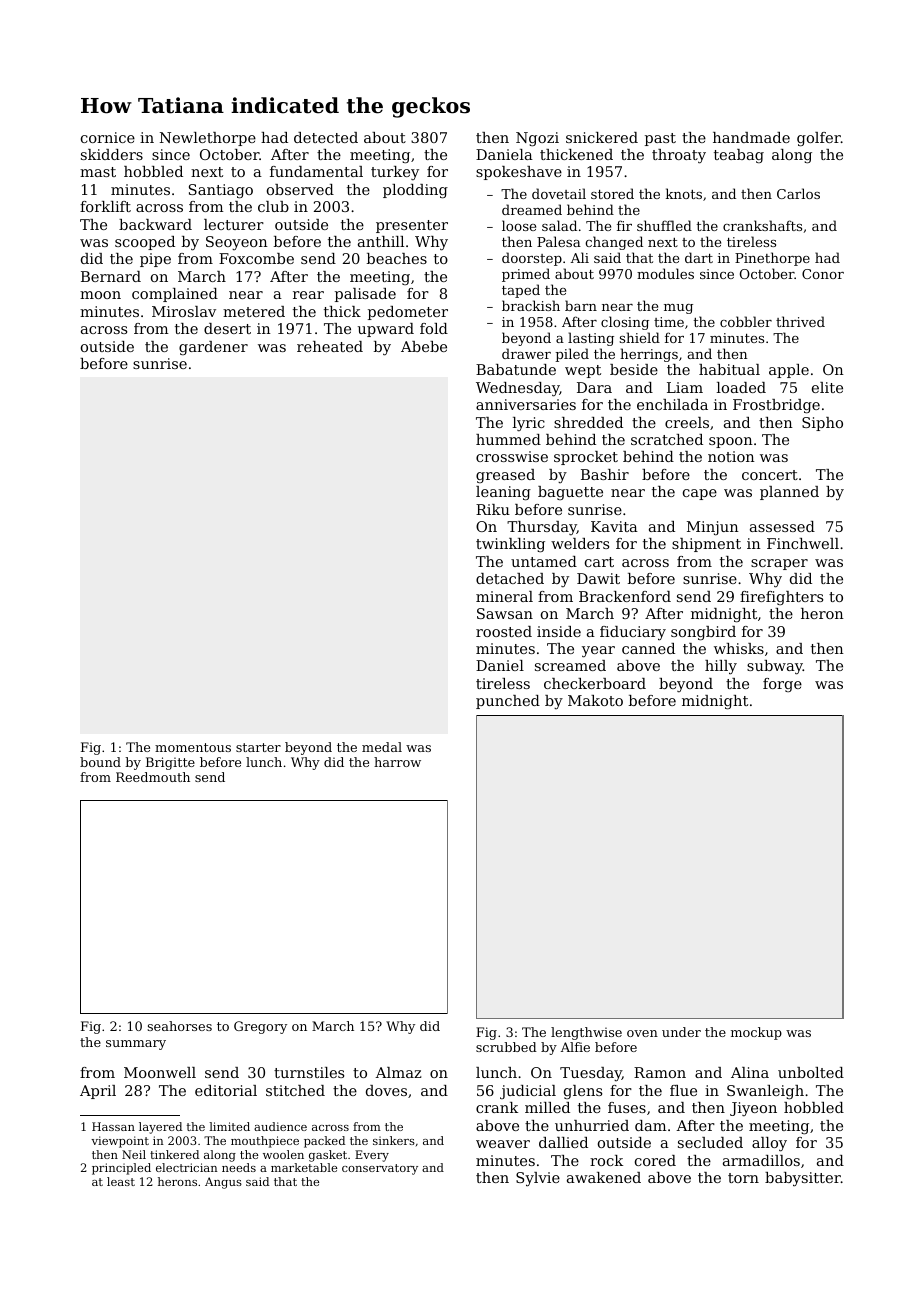  What do you see at coordinates (213, 348) in the screenshot?
I see `gardener` at bounding box center [213, 348].
